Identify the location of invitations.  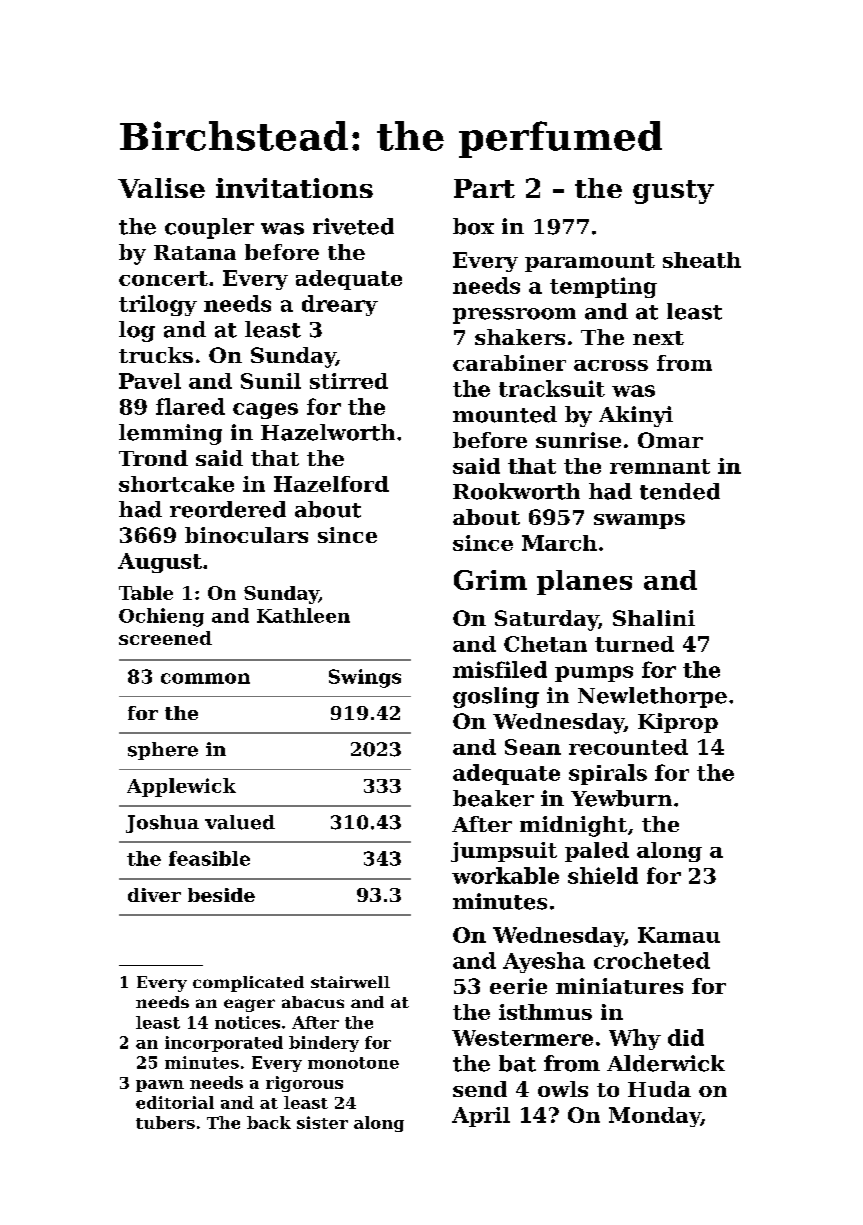
(294, 188).
